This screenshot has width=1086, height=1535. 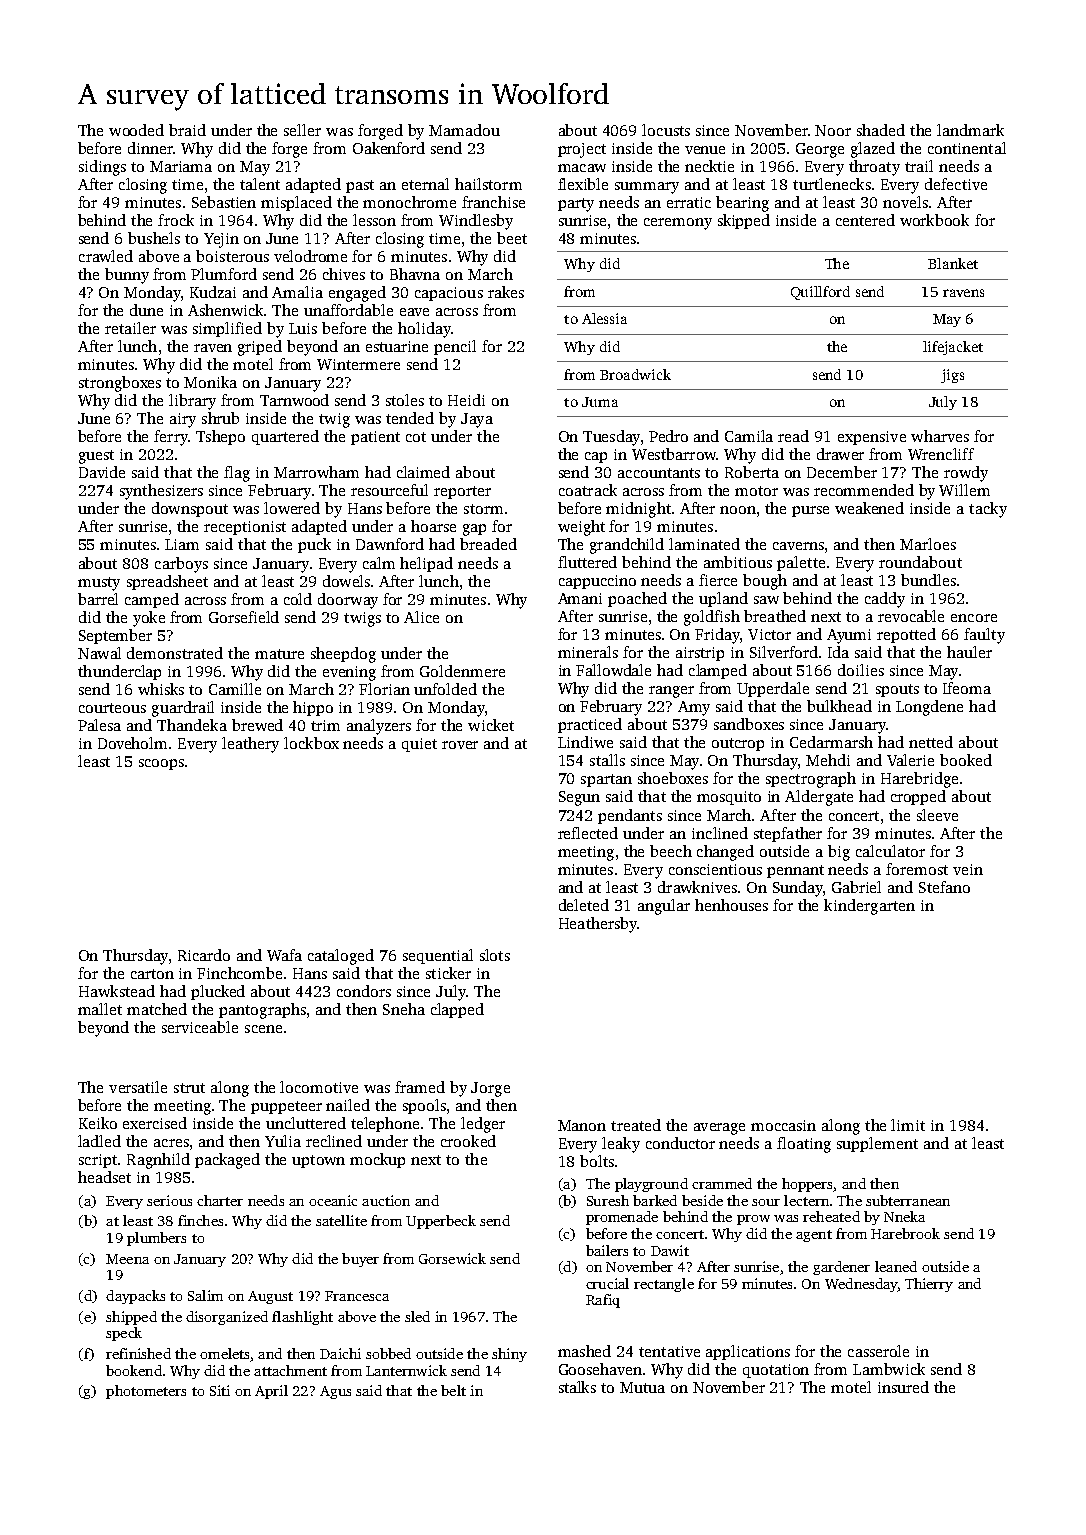 What do you see at coordinates (452, 1258) in the screenshot?
I see `Gorsewick` at bounding box center [452, 1258].
